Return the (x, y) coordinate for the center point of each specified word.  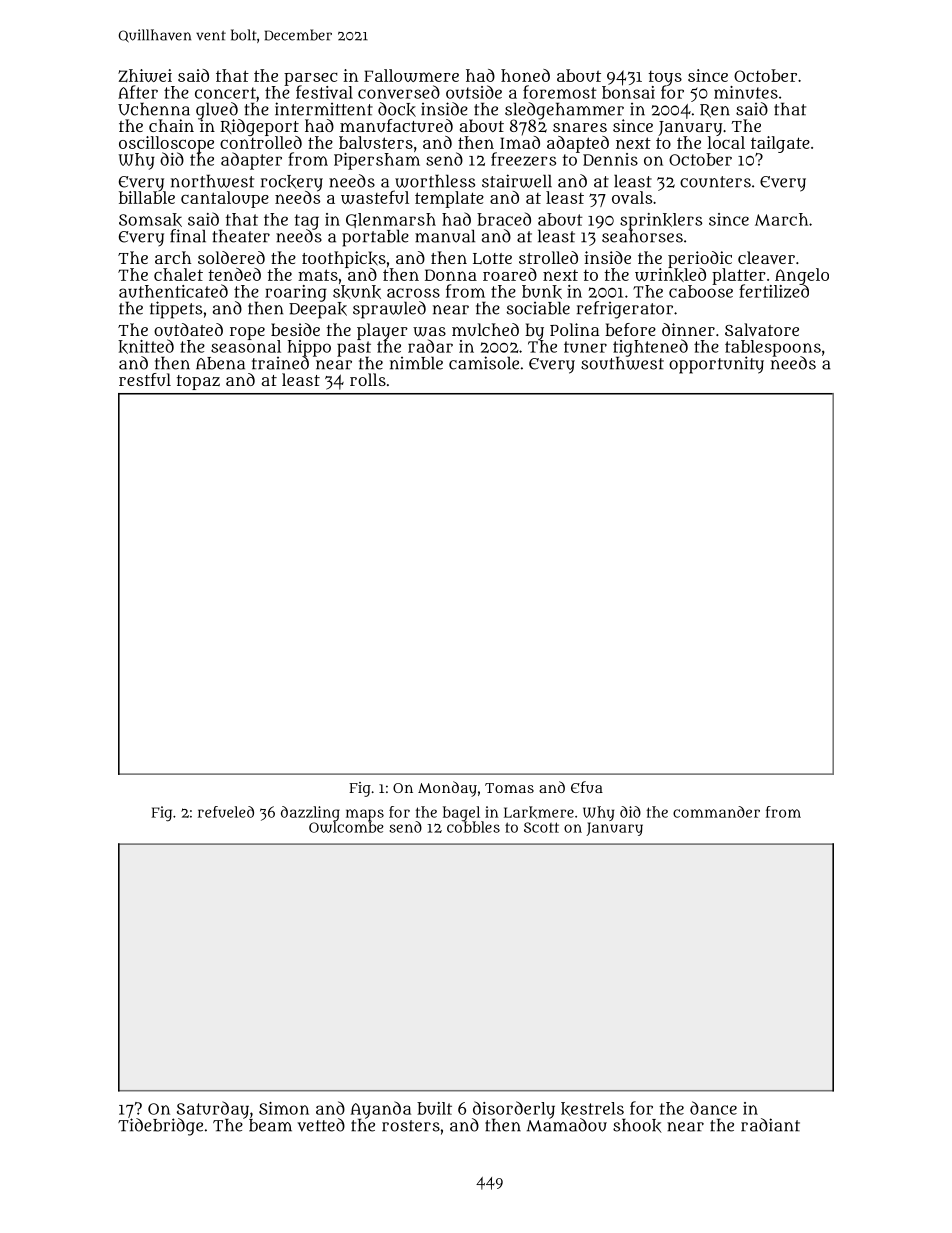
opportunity (716, 365)
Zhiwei (145, 75)
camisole (484, 363)
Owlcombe (346, 827)
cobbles (473, 827)
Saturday (213, 1110)
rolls (368, 379)
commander (716, 812)
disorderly (513, 1110)
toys (665, 78)
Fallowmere (411, 75)
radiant (770, 1125)
